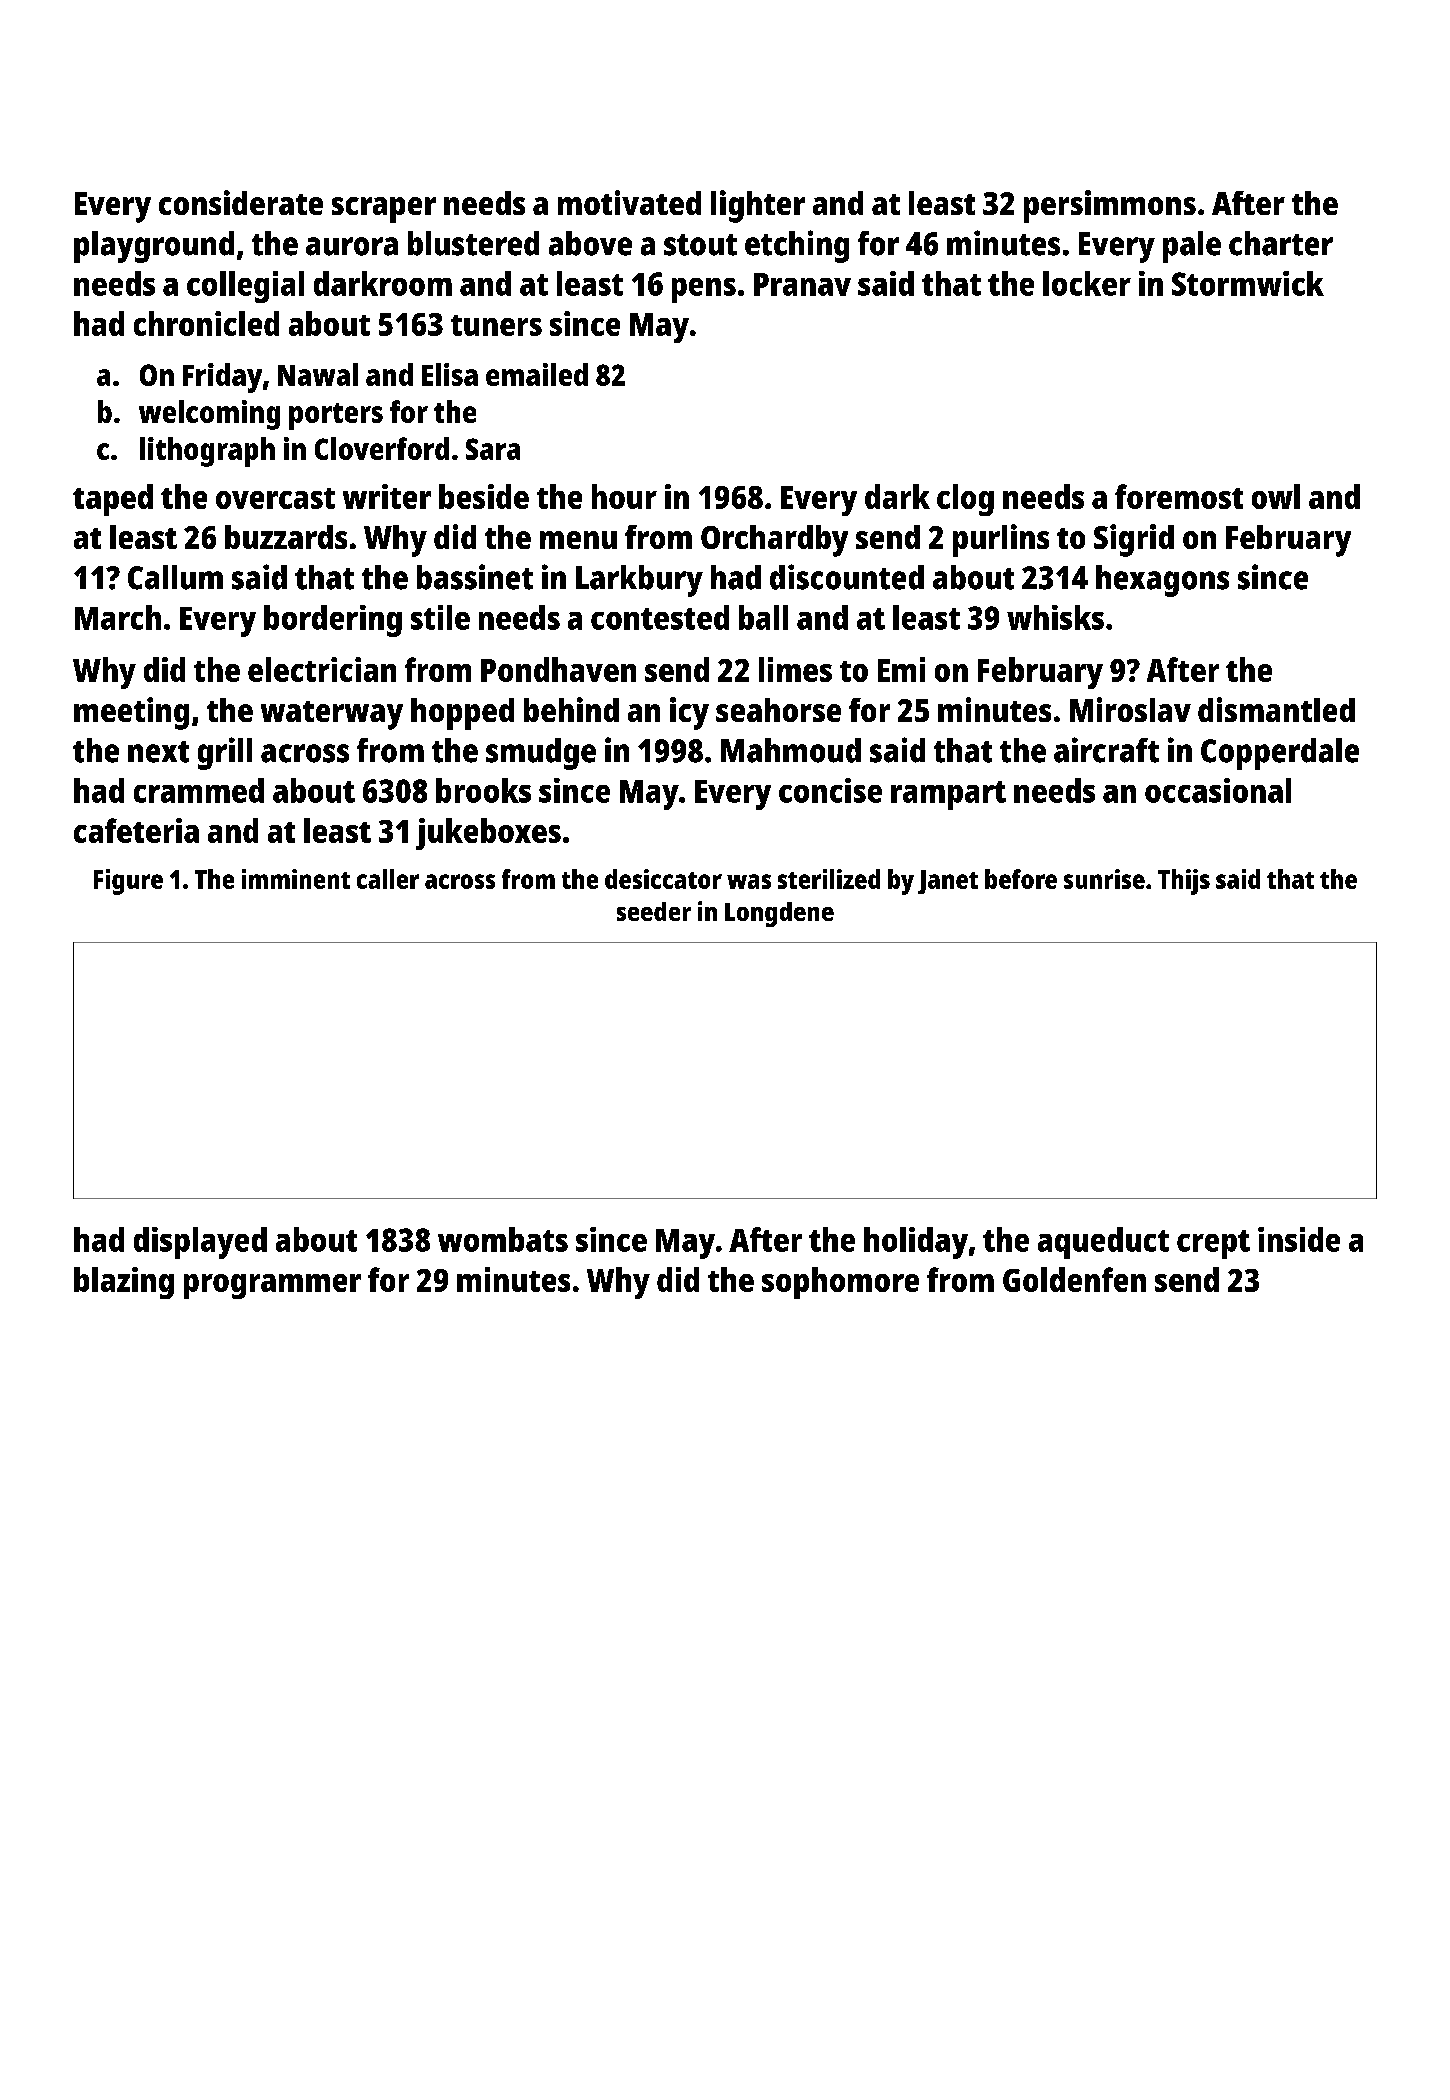 This screenshot has width=1450, height=2100. What do you see at coordinates (388, 879) in the screenshot?
I see `caller` at bounding box center [388, 879].
